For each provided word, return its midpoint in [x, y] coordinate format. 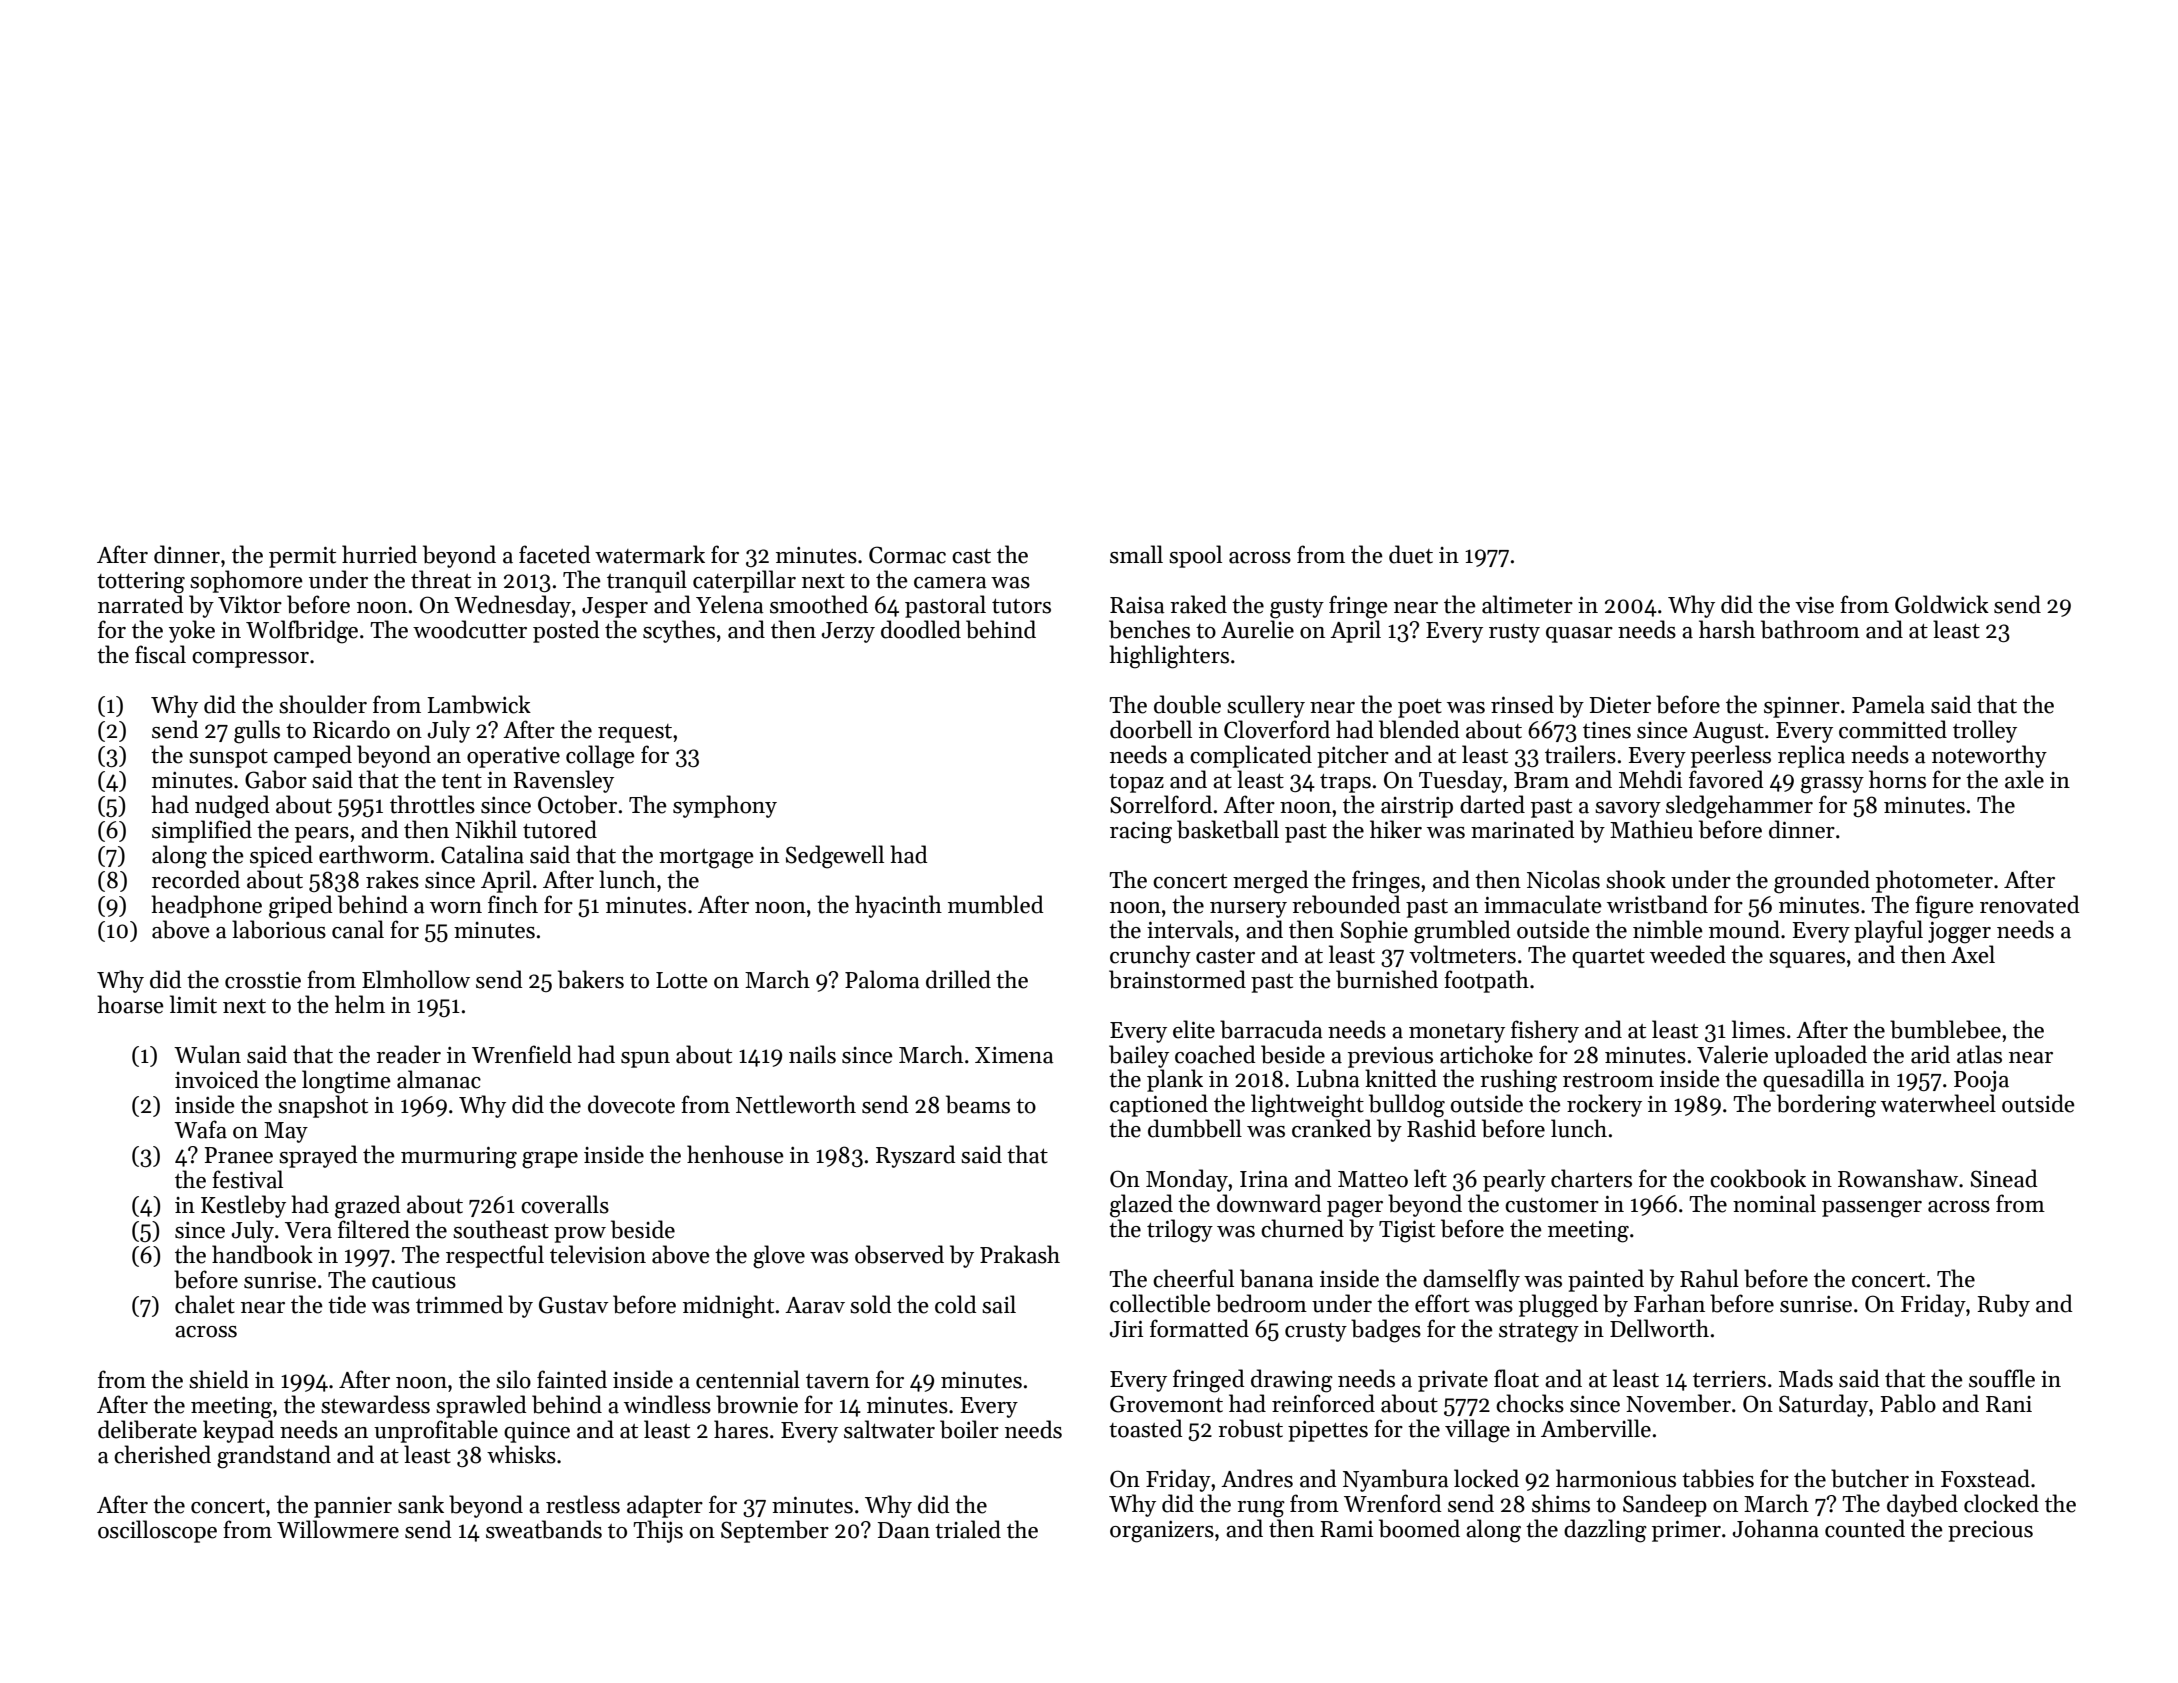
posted [566, 631]
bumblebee [1945, 1029]
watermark [650, 554]
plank [1175, 1080]
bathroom [1810, 629]
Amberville [1596, 1428]
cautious [414, 1280]
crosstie [263, 980]
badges [1386, 1331]
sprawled [481, 1406]
